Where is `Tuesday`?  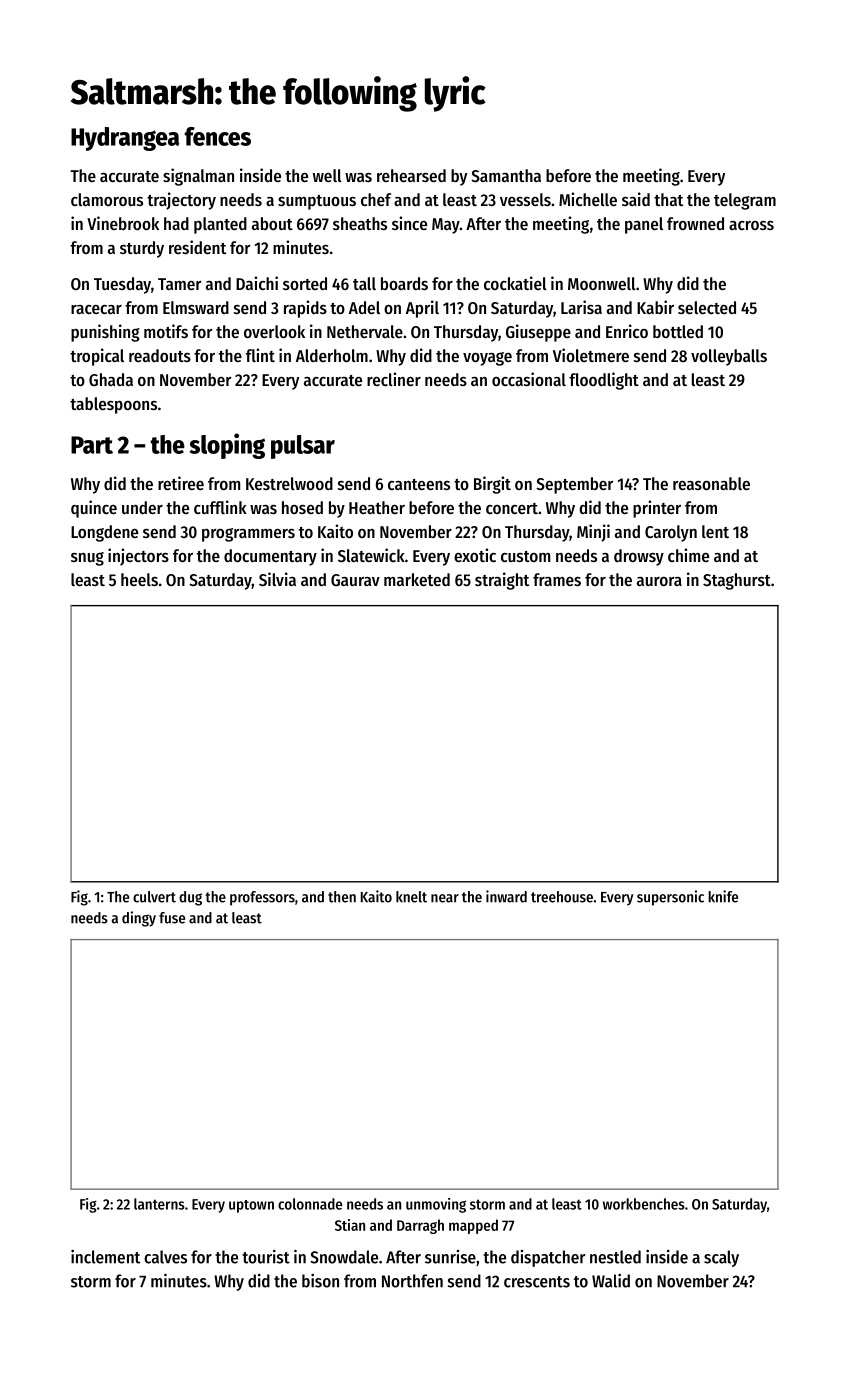 Tuesday is located at coordinates (122, 285).
